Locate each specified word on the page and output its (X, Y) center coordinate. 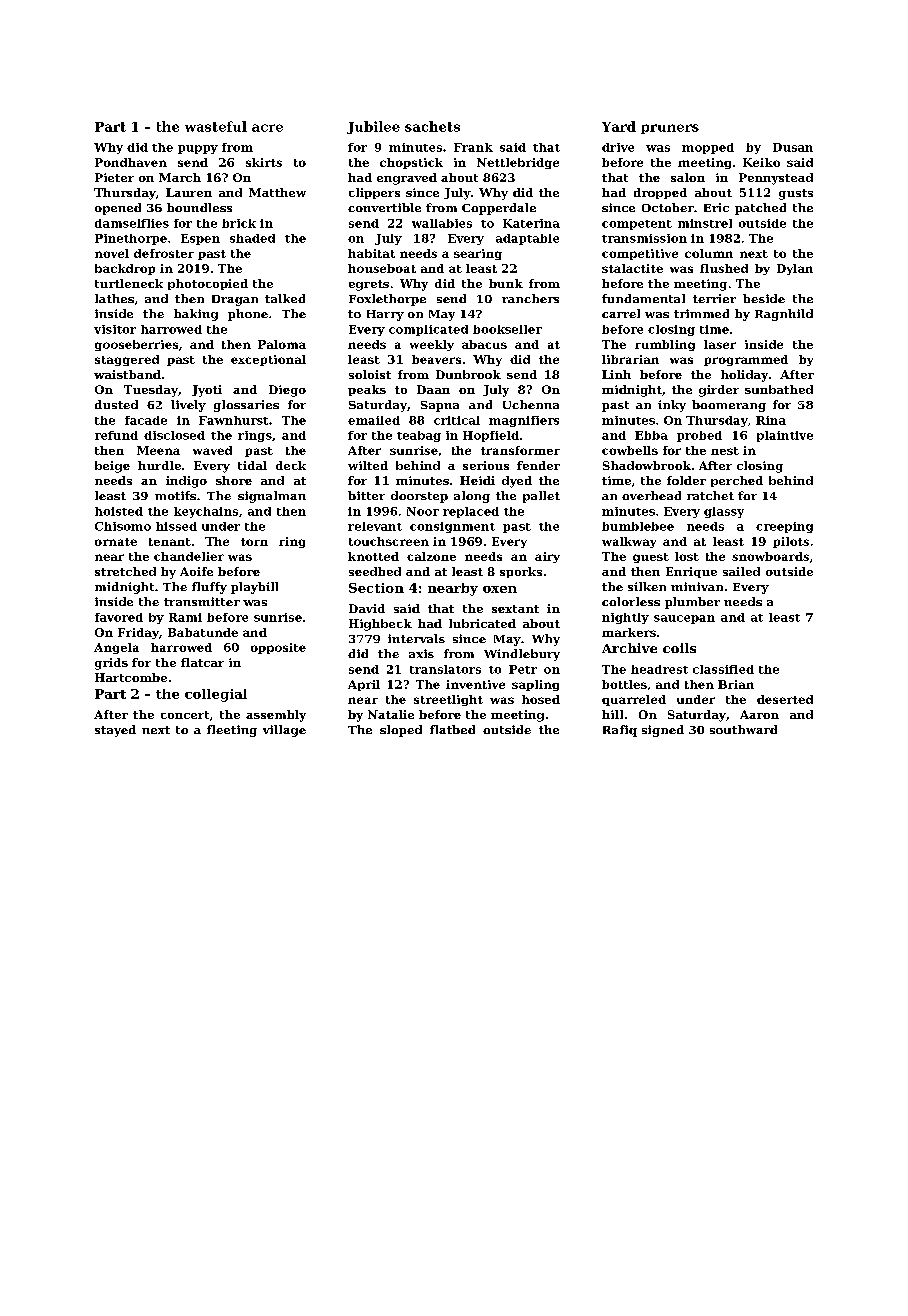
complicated (428, 330)
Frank (473, 147)
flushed (724, 268)
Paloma (282, 344)
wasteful (216, 126)
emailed (374, 420)
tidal (252, 465)
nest (725, 451)
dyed (517, 482)
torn (254, 542)
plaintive (785, 436)
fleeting (232, 731)
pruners (670, 129)
